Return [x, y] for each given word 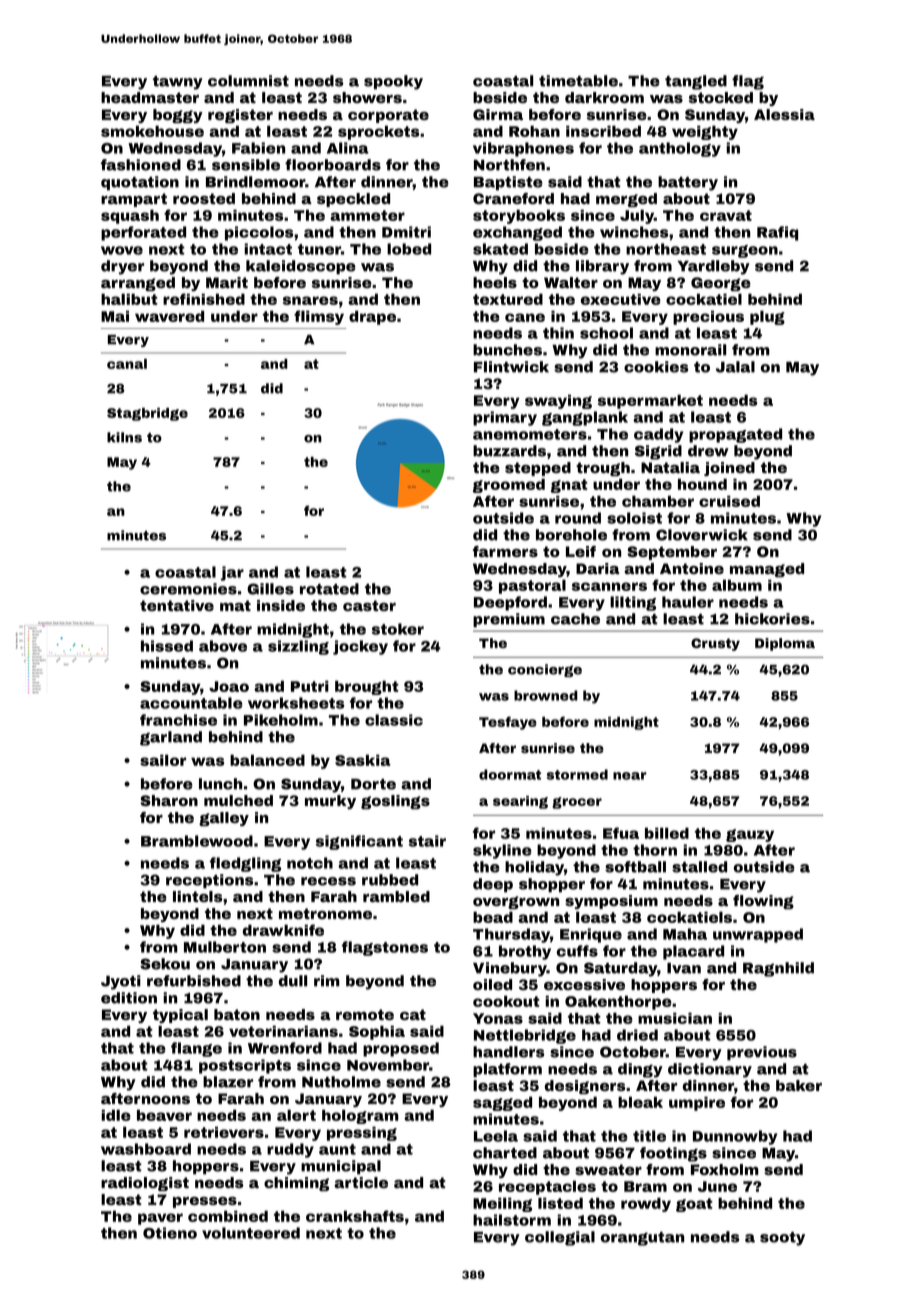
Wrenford [285, 1048]
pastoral [532, 586]
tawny [178, 83]
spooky [393, 82]
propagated [735, 435]
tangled [696, 82]
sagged [502, 1104]
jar [232, 573]
